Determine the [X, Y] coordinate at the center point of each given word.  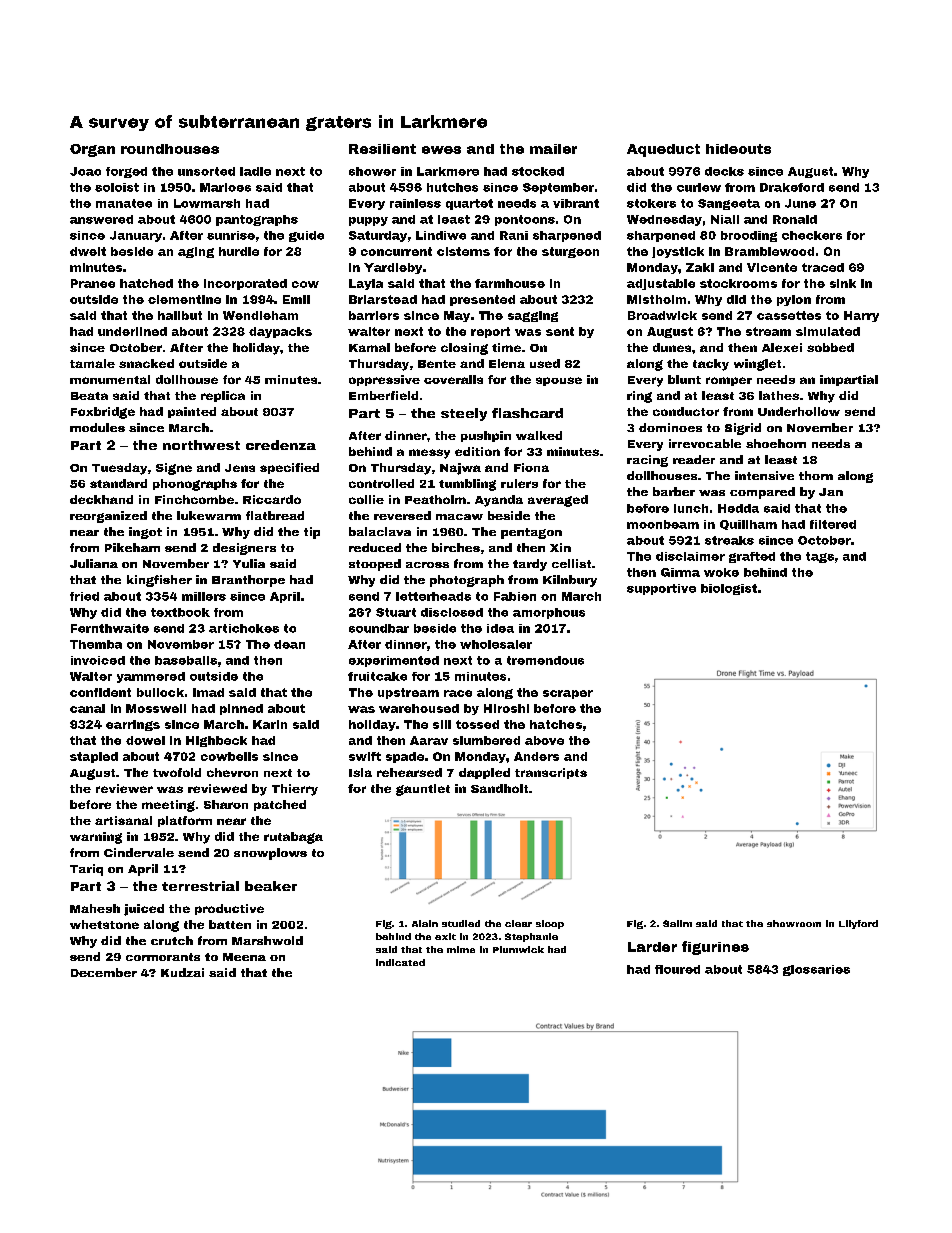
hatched [146, 283]
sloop [550, 924]
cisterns [463, 251]
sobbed [830, 347]
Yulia [249, 563]
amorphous [549, 613]
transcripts [551, 773]
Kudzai [182, 972]
